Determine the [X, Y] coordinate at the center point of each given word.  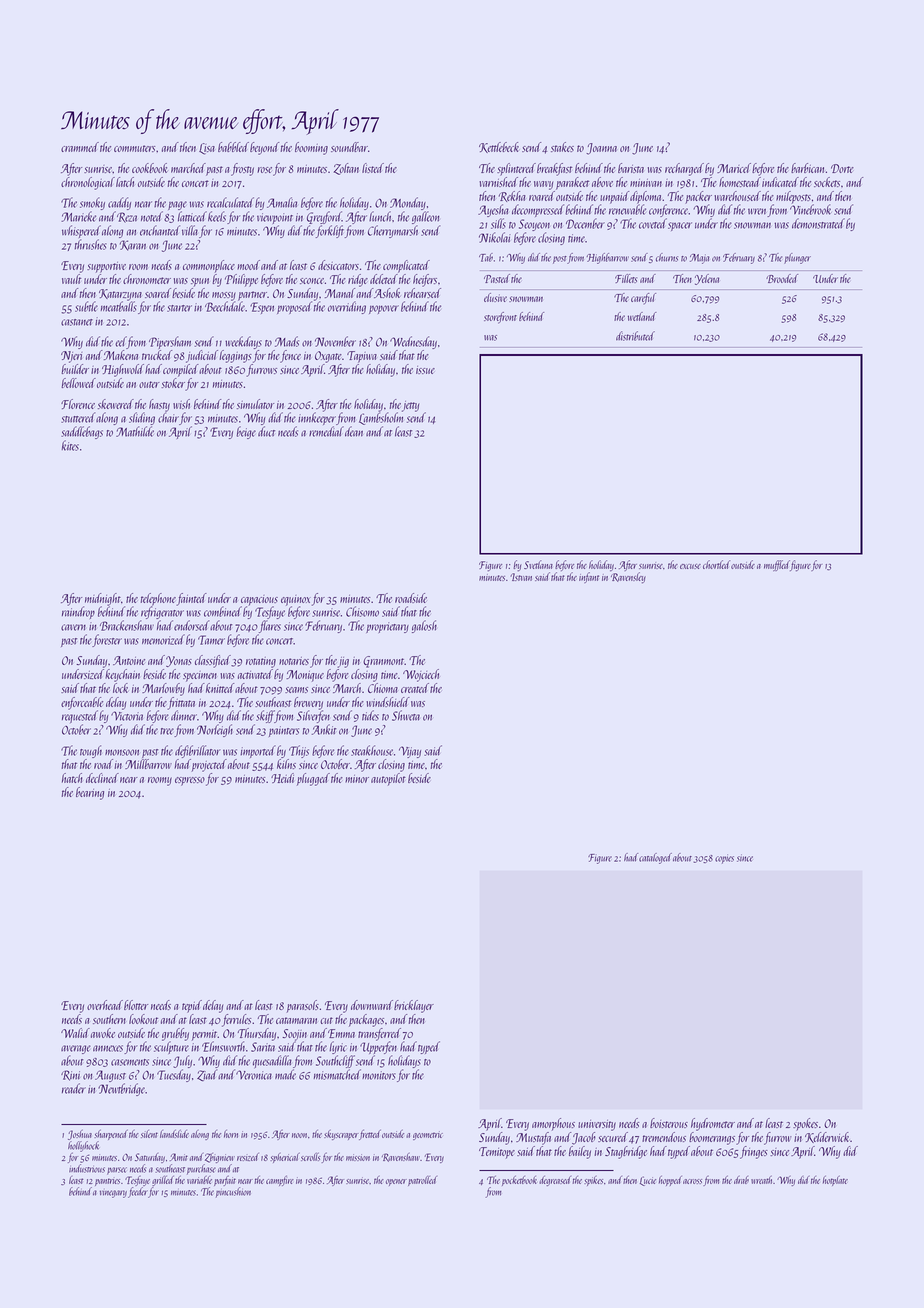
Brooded [782, 278]
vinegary [113, 1194]
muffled [777, 565]
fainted [191, 599]
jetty [410, 406]
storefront [500, 318]
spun [200, 282]
